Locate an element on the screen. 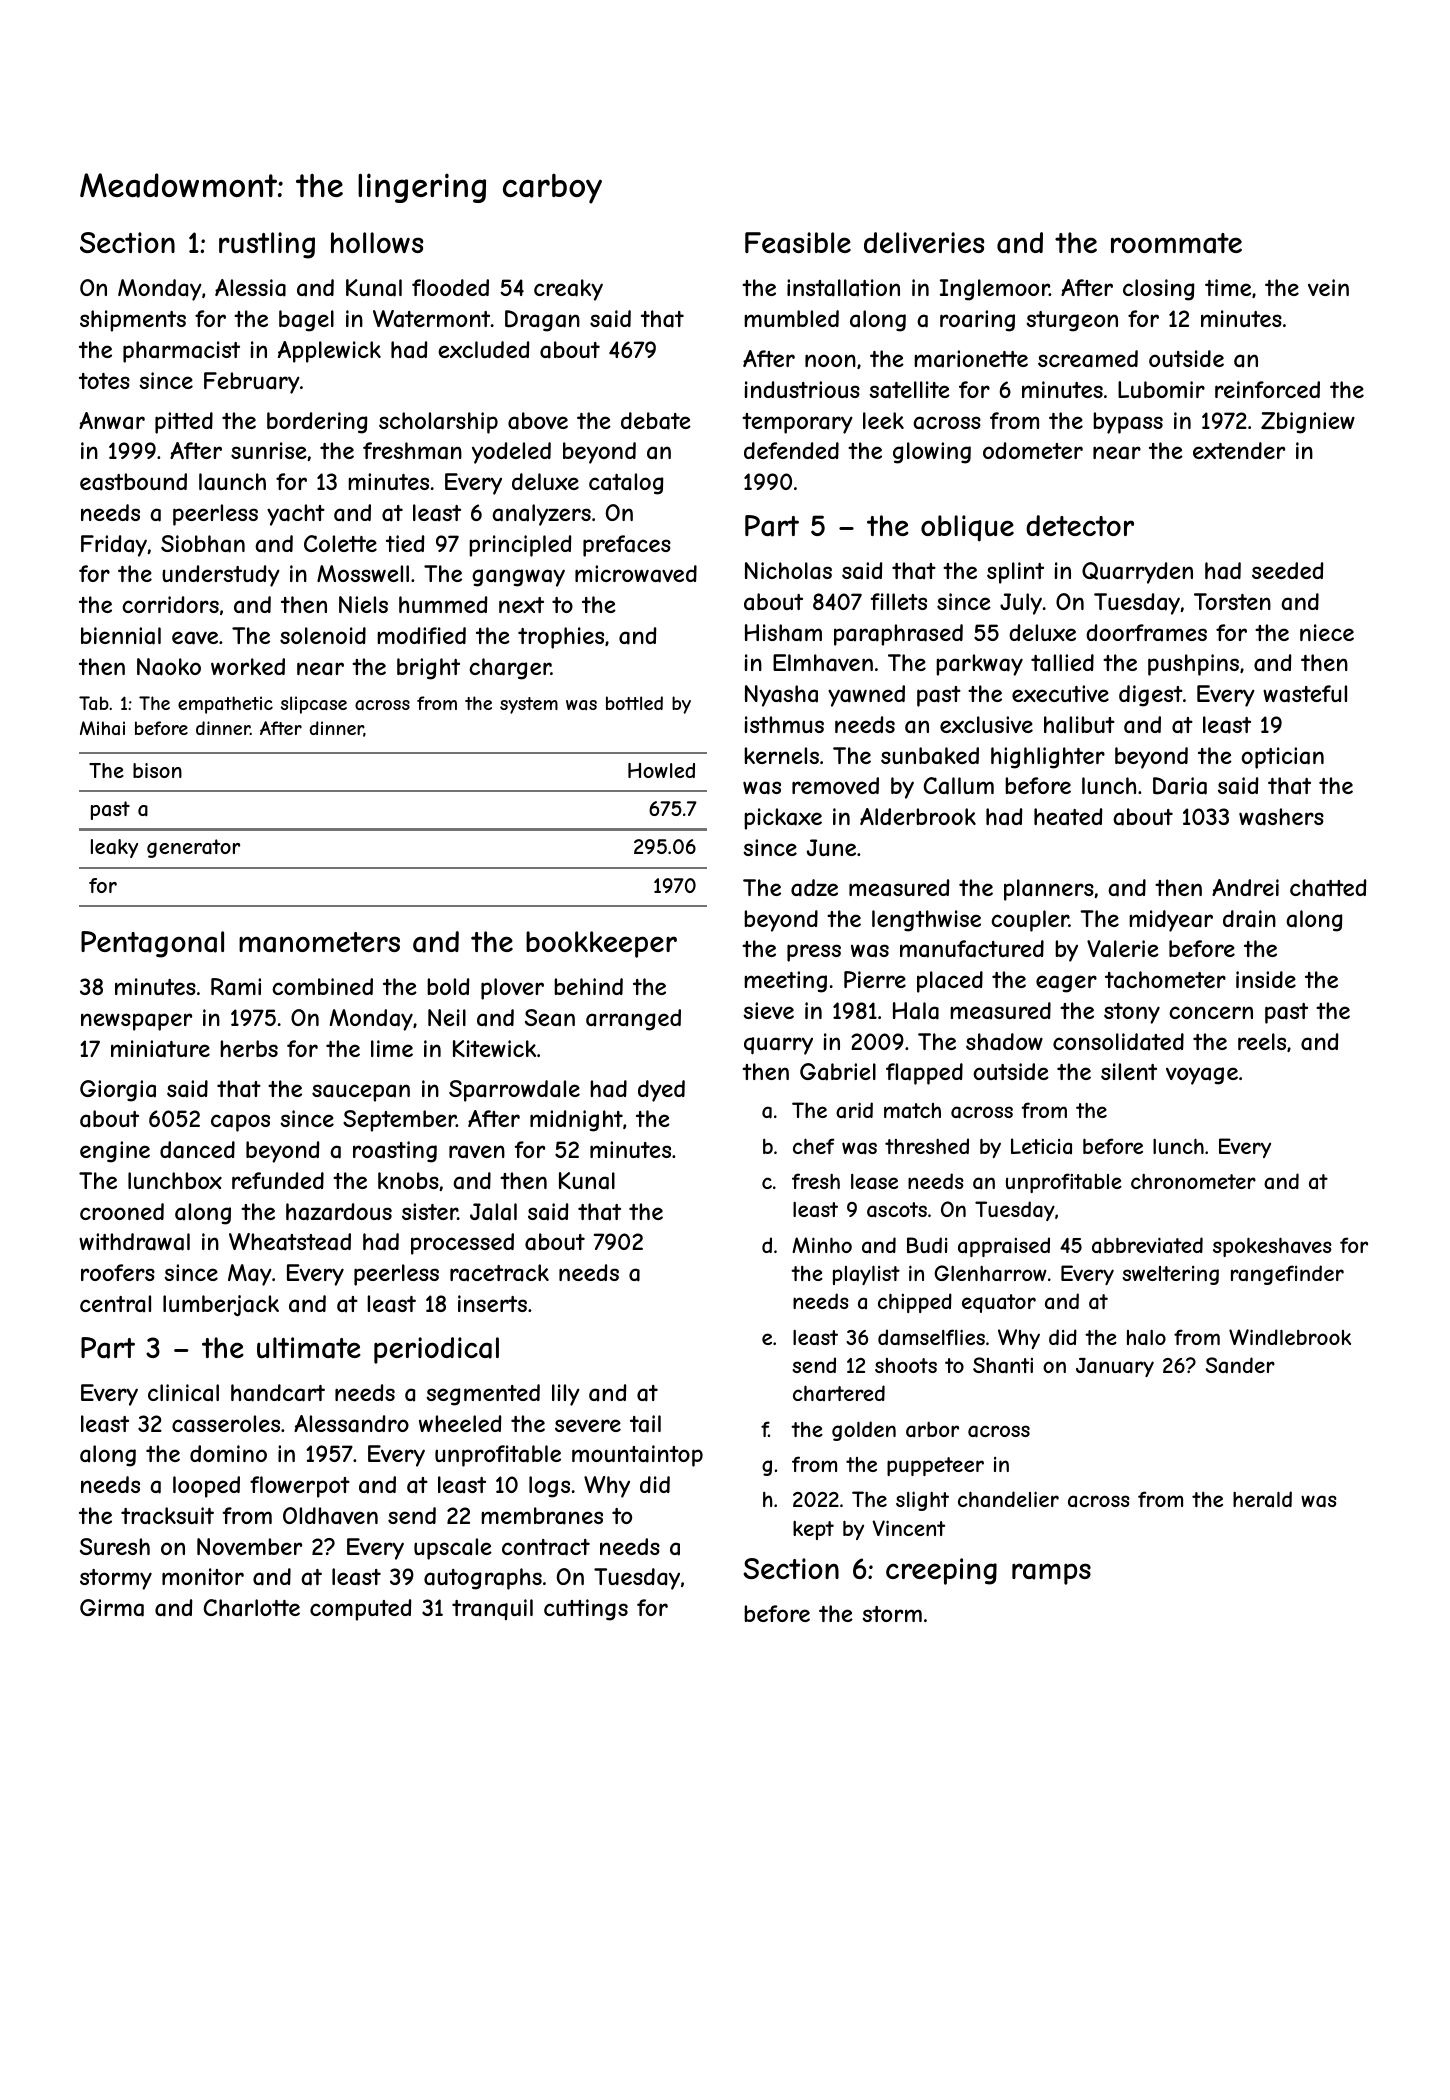 This screenshot has width=1450, height=2100. chartered is located at coordinates (839, 1393).
